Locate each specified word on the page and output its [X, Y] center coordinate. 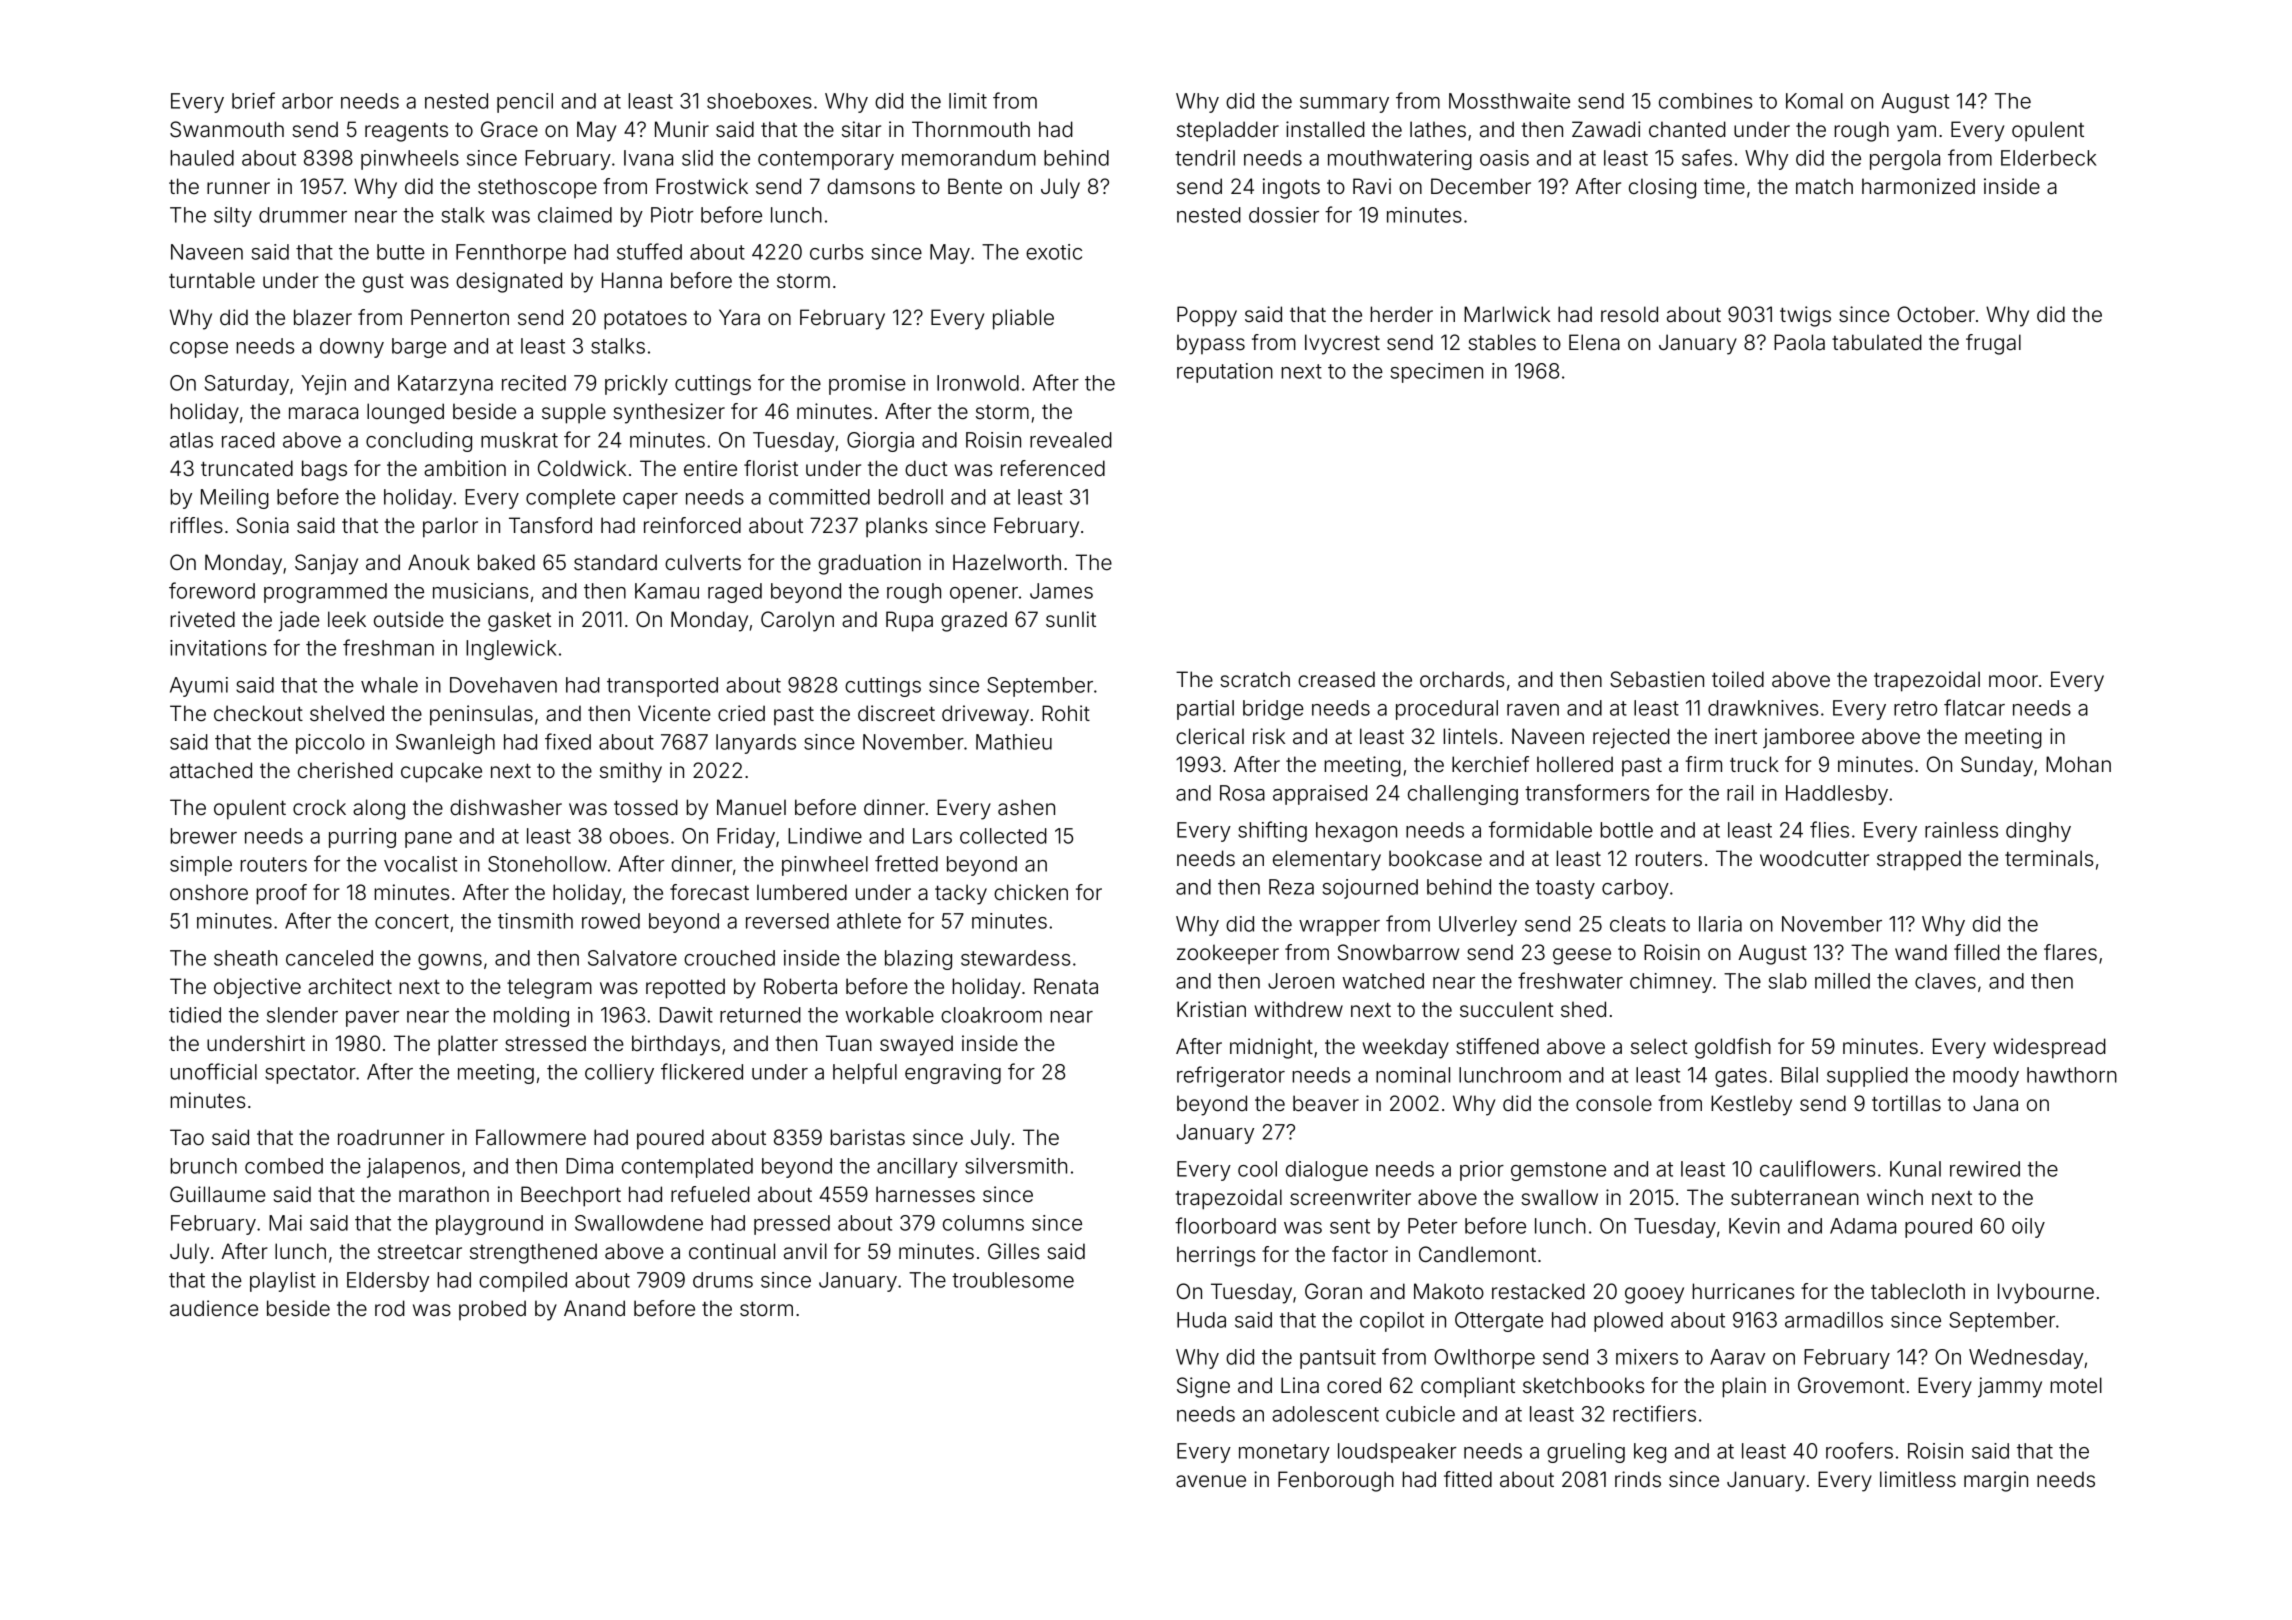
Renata [1066, 986]
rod [390, 1308]
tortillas [1906, 1103]
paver [372, 1019]
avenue [1211, 1481]
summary [1344, 105]
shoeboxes [759, 101]
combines [1705, 101]
